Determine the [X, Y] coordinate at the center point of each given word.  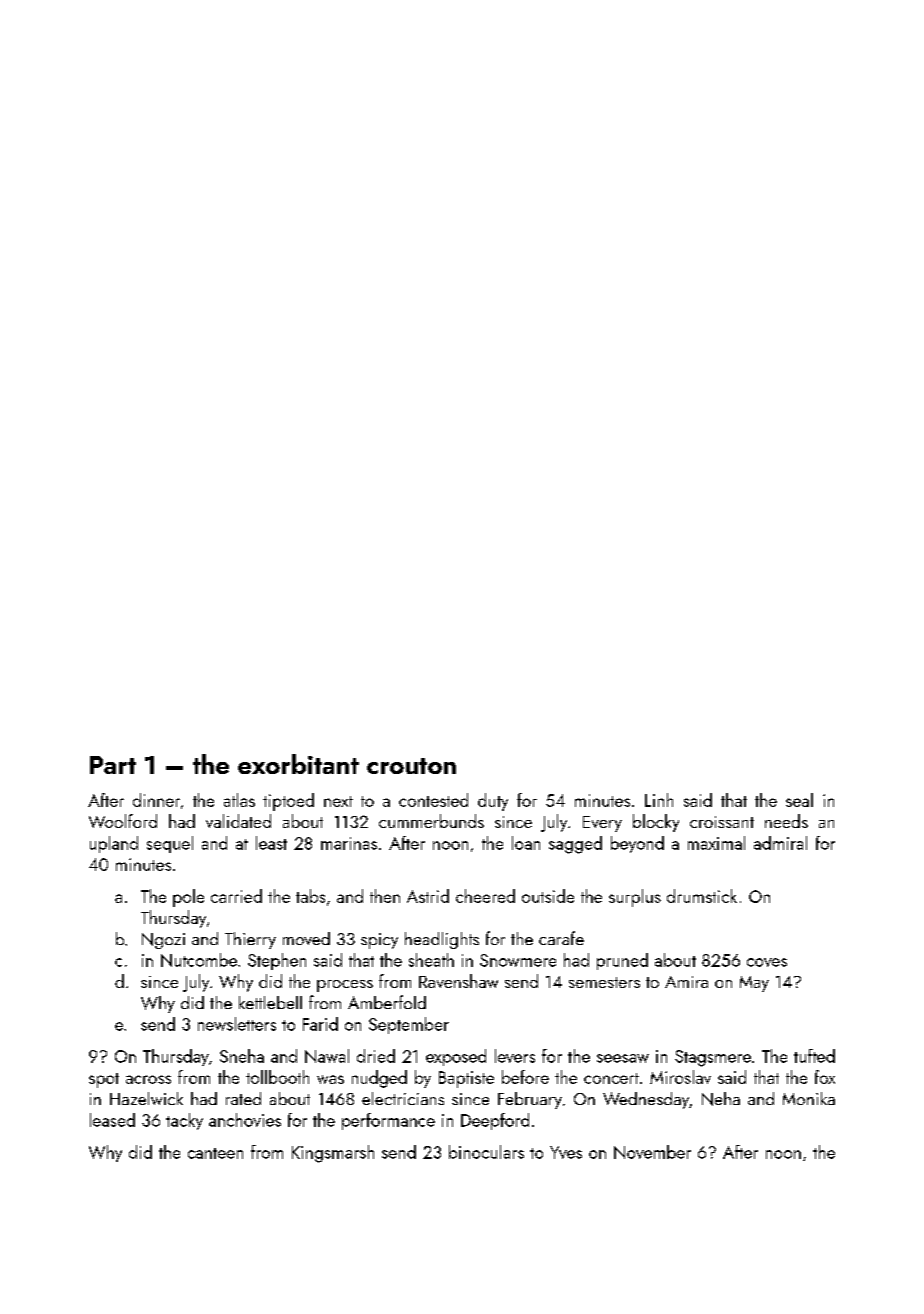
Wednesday [646, 1100]
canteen [215, 1153]
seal [799, 800]
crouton [411, 766]
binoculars [486, 1152]
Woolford [123, 821]
